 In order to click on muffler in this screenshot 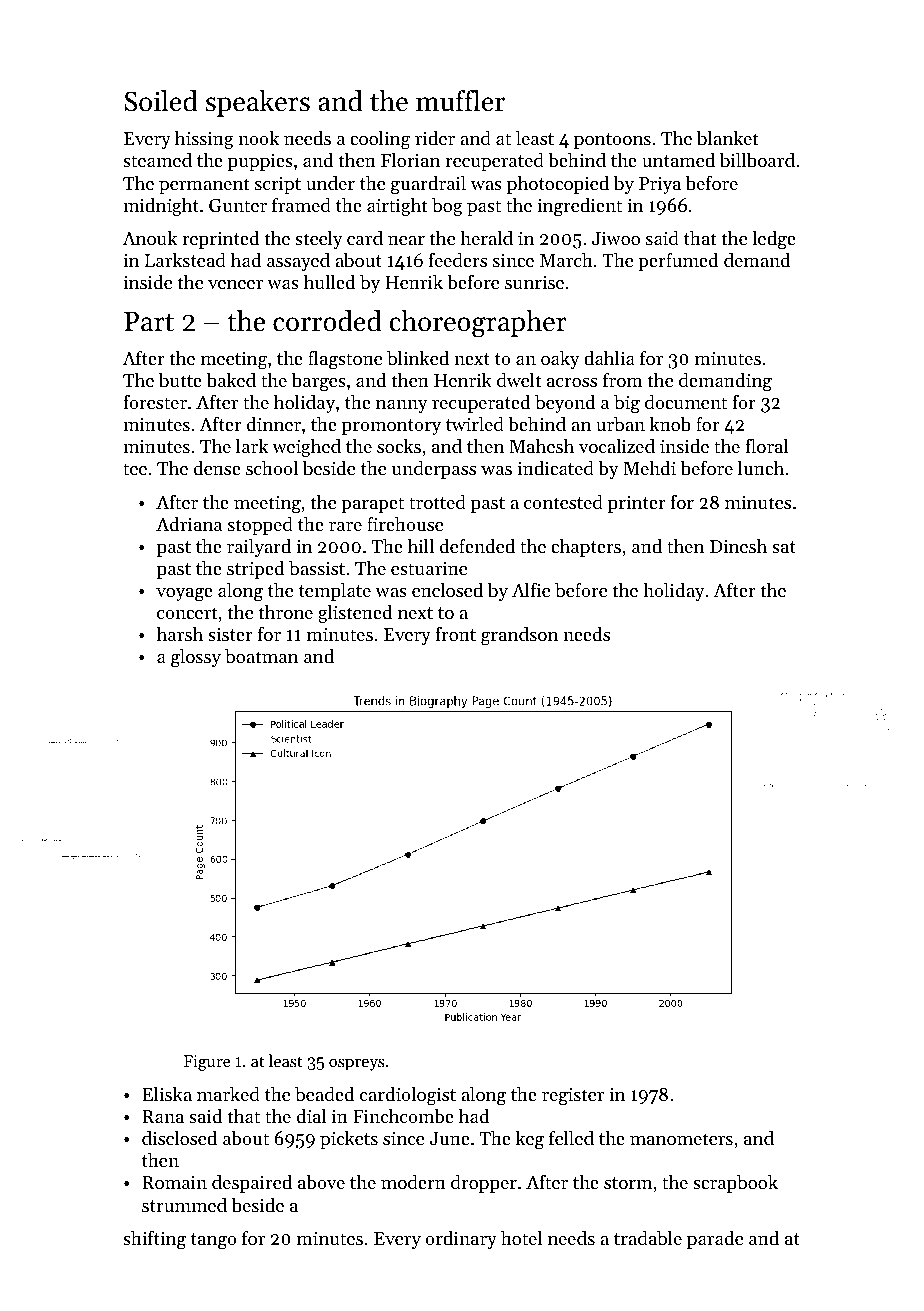, I will do `click(460, 101)`.
